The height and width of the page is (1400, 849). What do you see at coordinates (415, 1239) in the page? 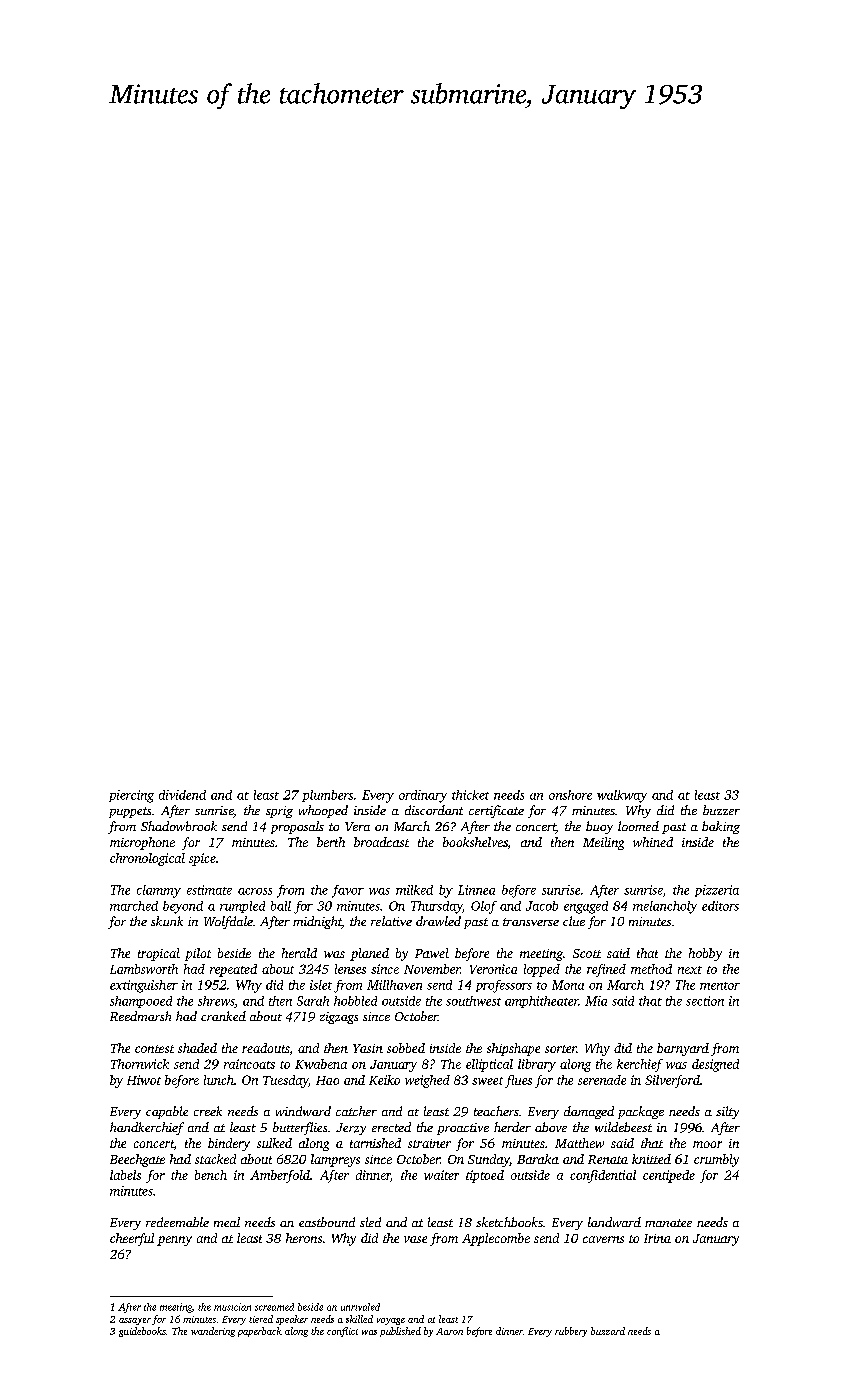
I see `vase` at bounding box center [415, 1239].
